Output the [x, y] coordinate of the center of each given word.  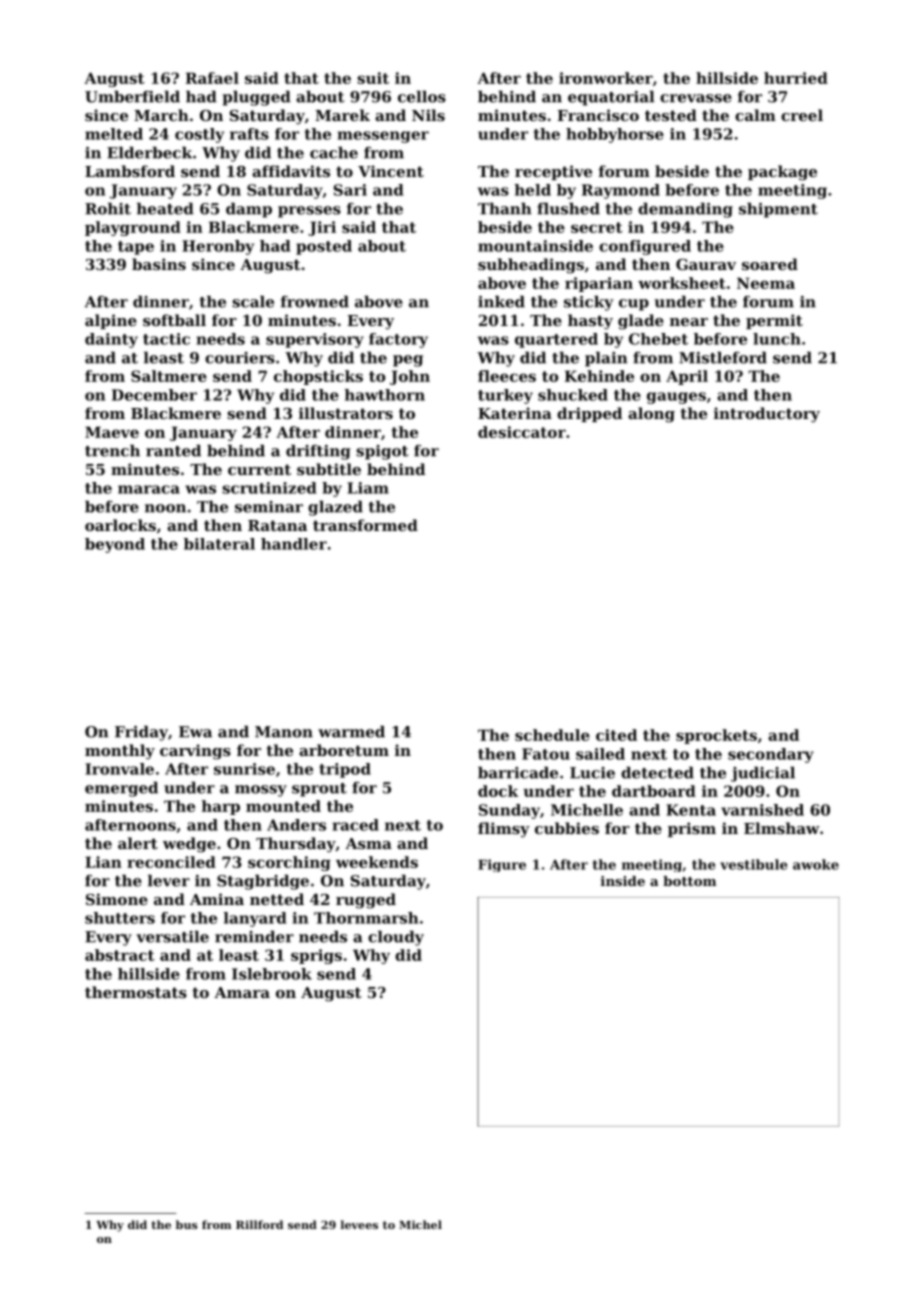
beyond [115, 545]
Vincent [391, 171]
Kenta [691, 810]
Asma [368, 843]
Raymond [621, 191]
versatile [172, 936]
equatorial [611, 98]
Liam [368, 488]
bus [187, 1224]
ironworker [606, 78]
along [651, 415]
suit [373, 78]
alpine [111, 321]
